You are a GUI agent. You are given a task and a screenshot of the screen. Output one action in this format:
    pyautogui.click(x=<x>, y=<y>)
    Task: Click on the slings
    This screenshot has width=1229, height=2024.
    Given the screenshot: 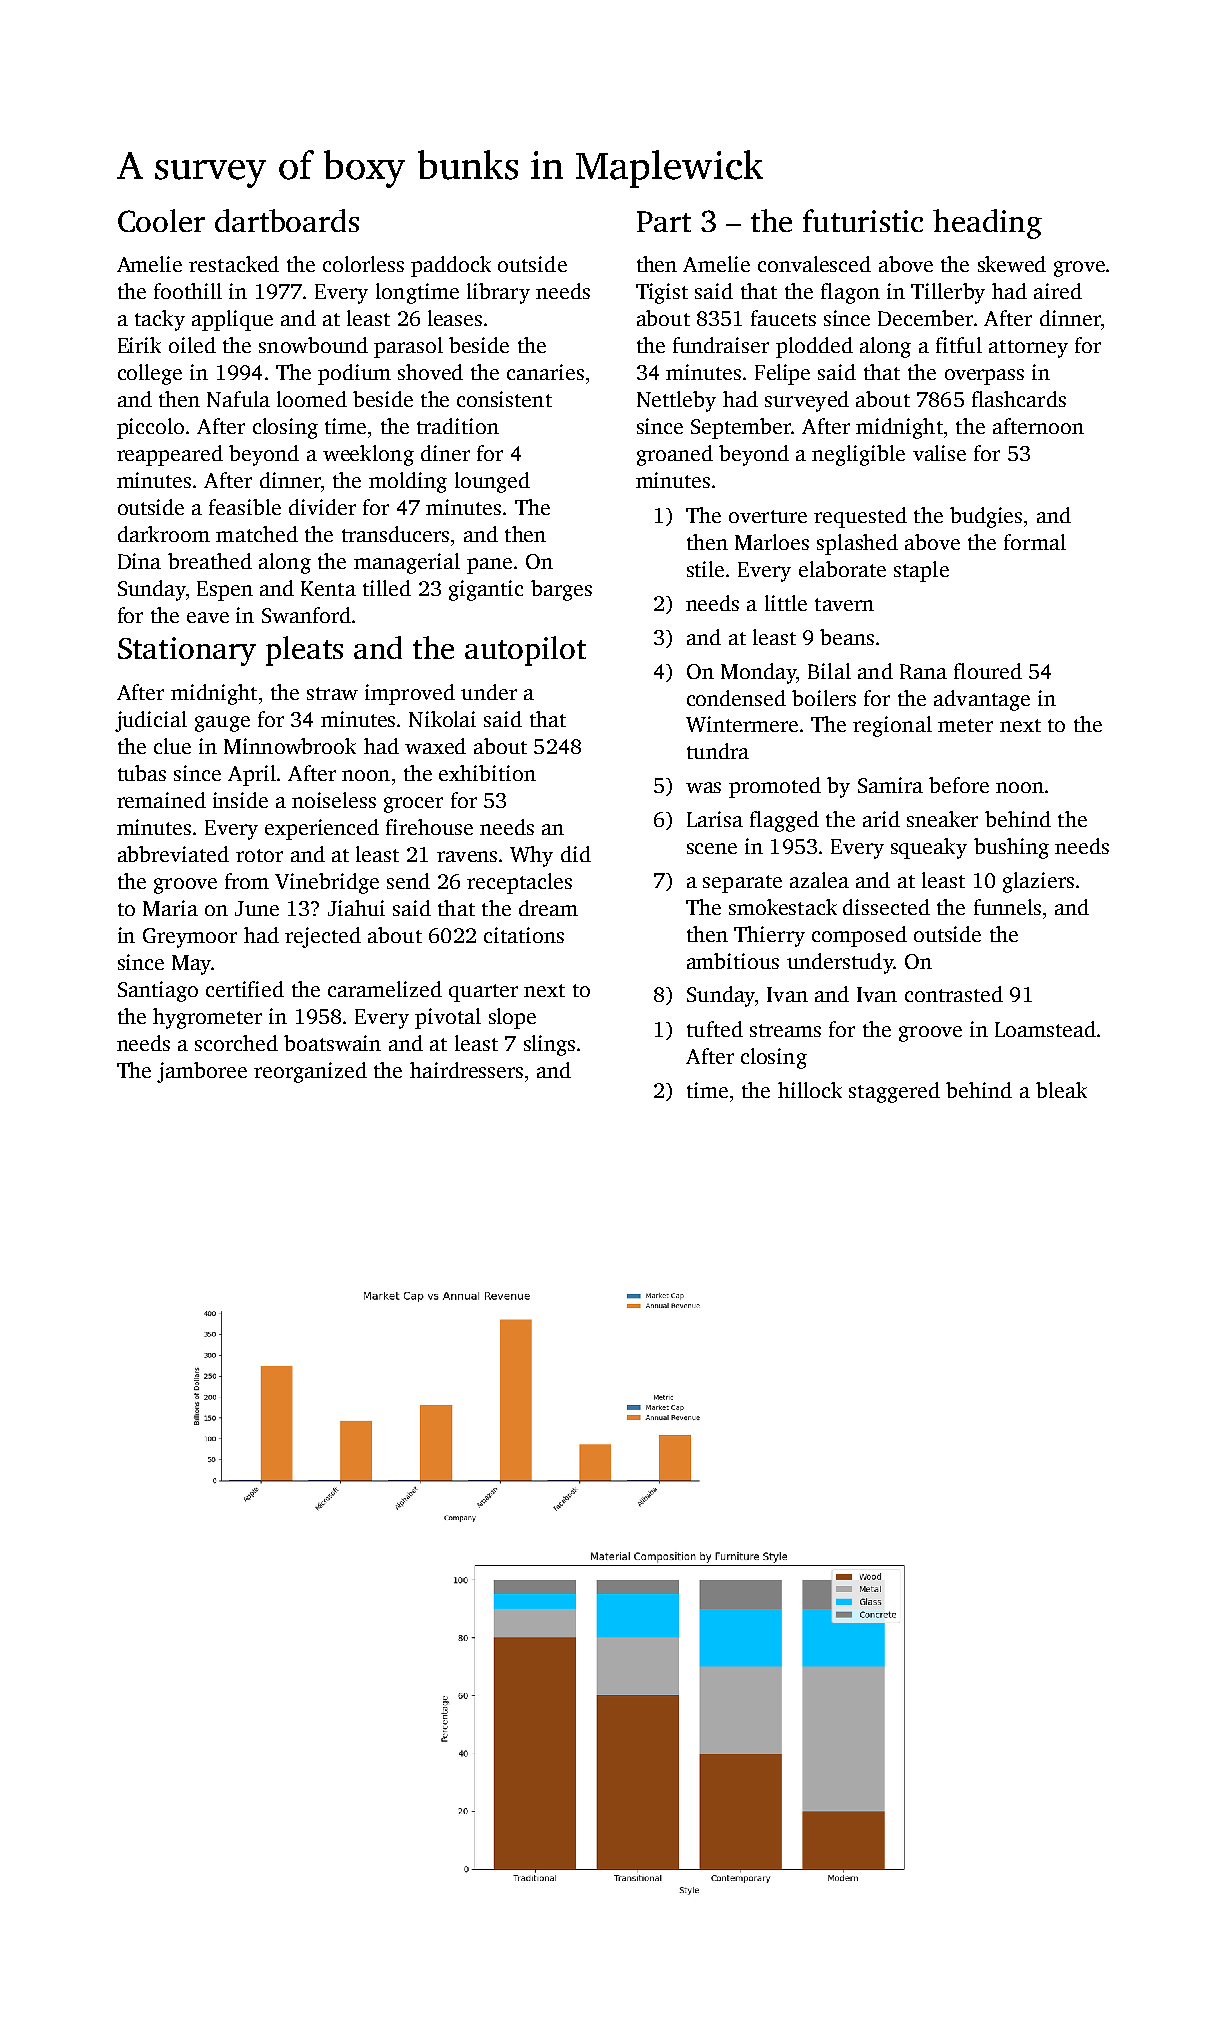 What is the action you would take?
    pyautogui.click(x=549, y=1045)
